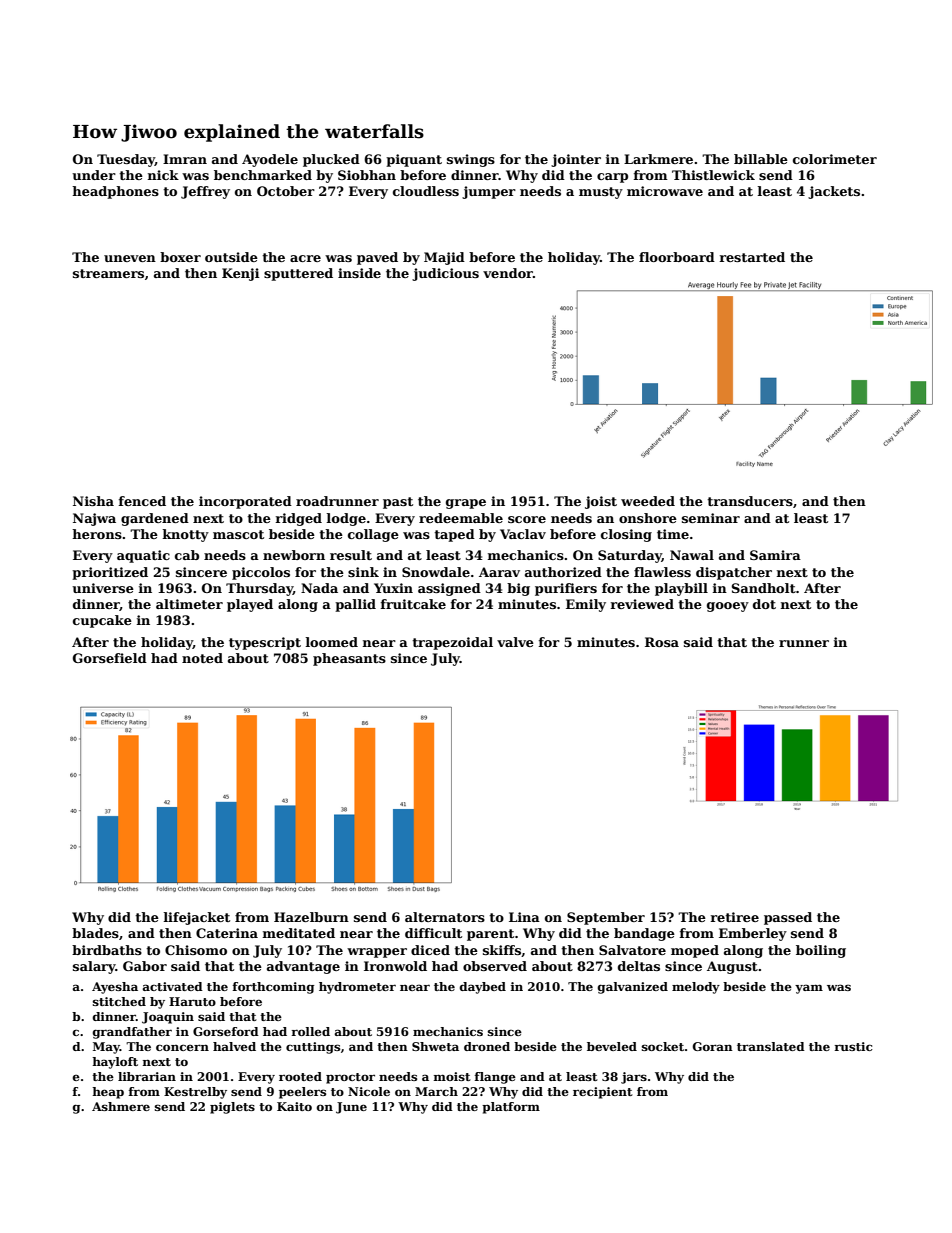  I want to click on trapezoidal, so click(452, 643).
